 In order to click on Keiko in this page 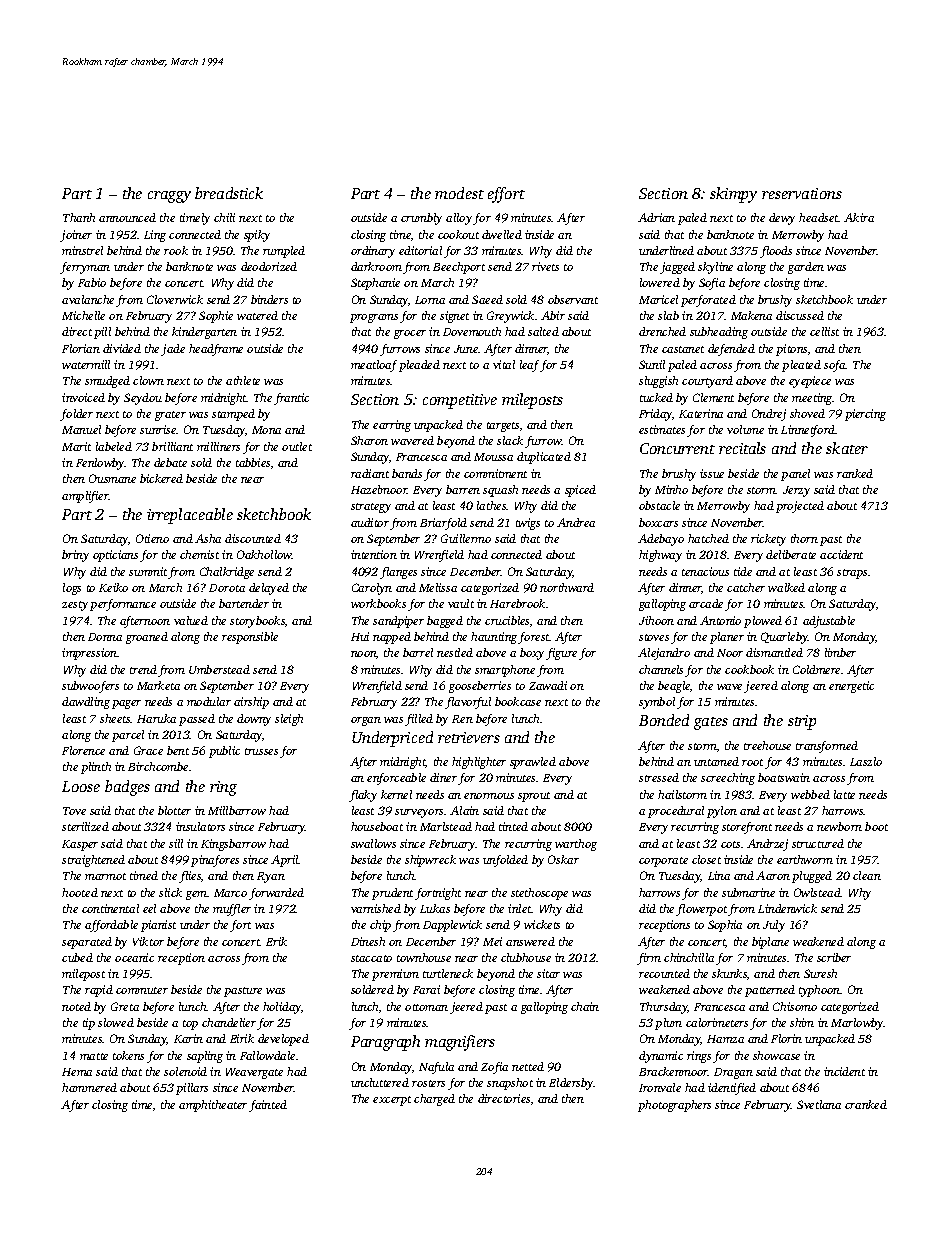, I will do `click(113, 587)`.
